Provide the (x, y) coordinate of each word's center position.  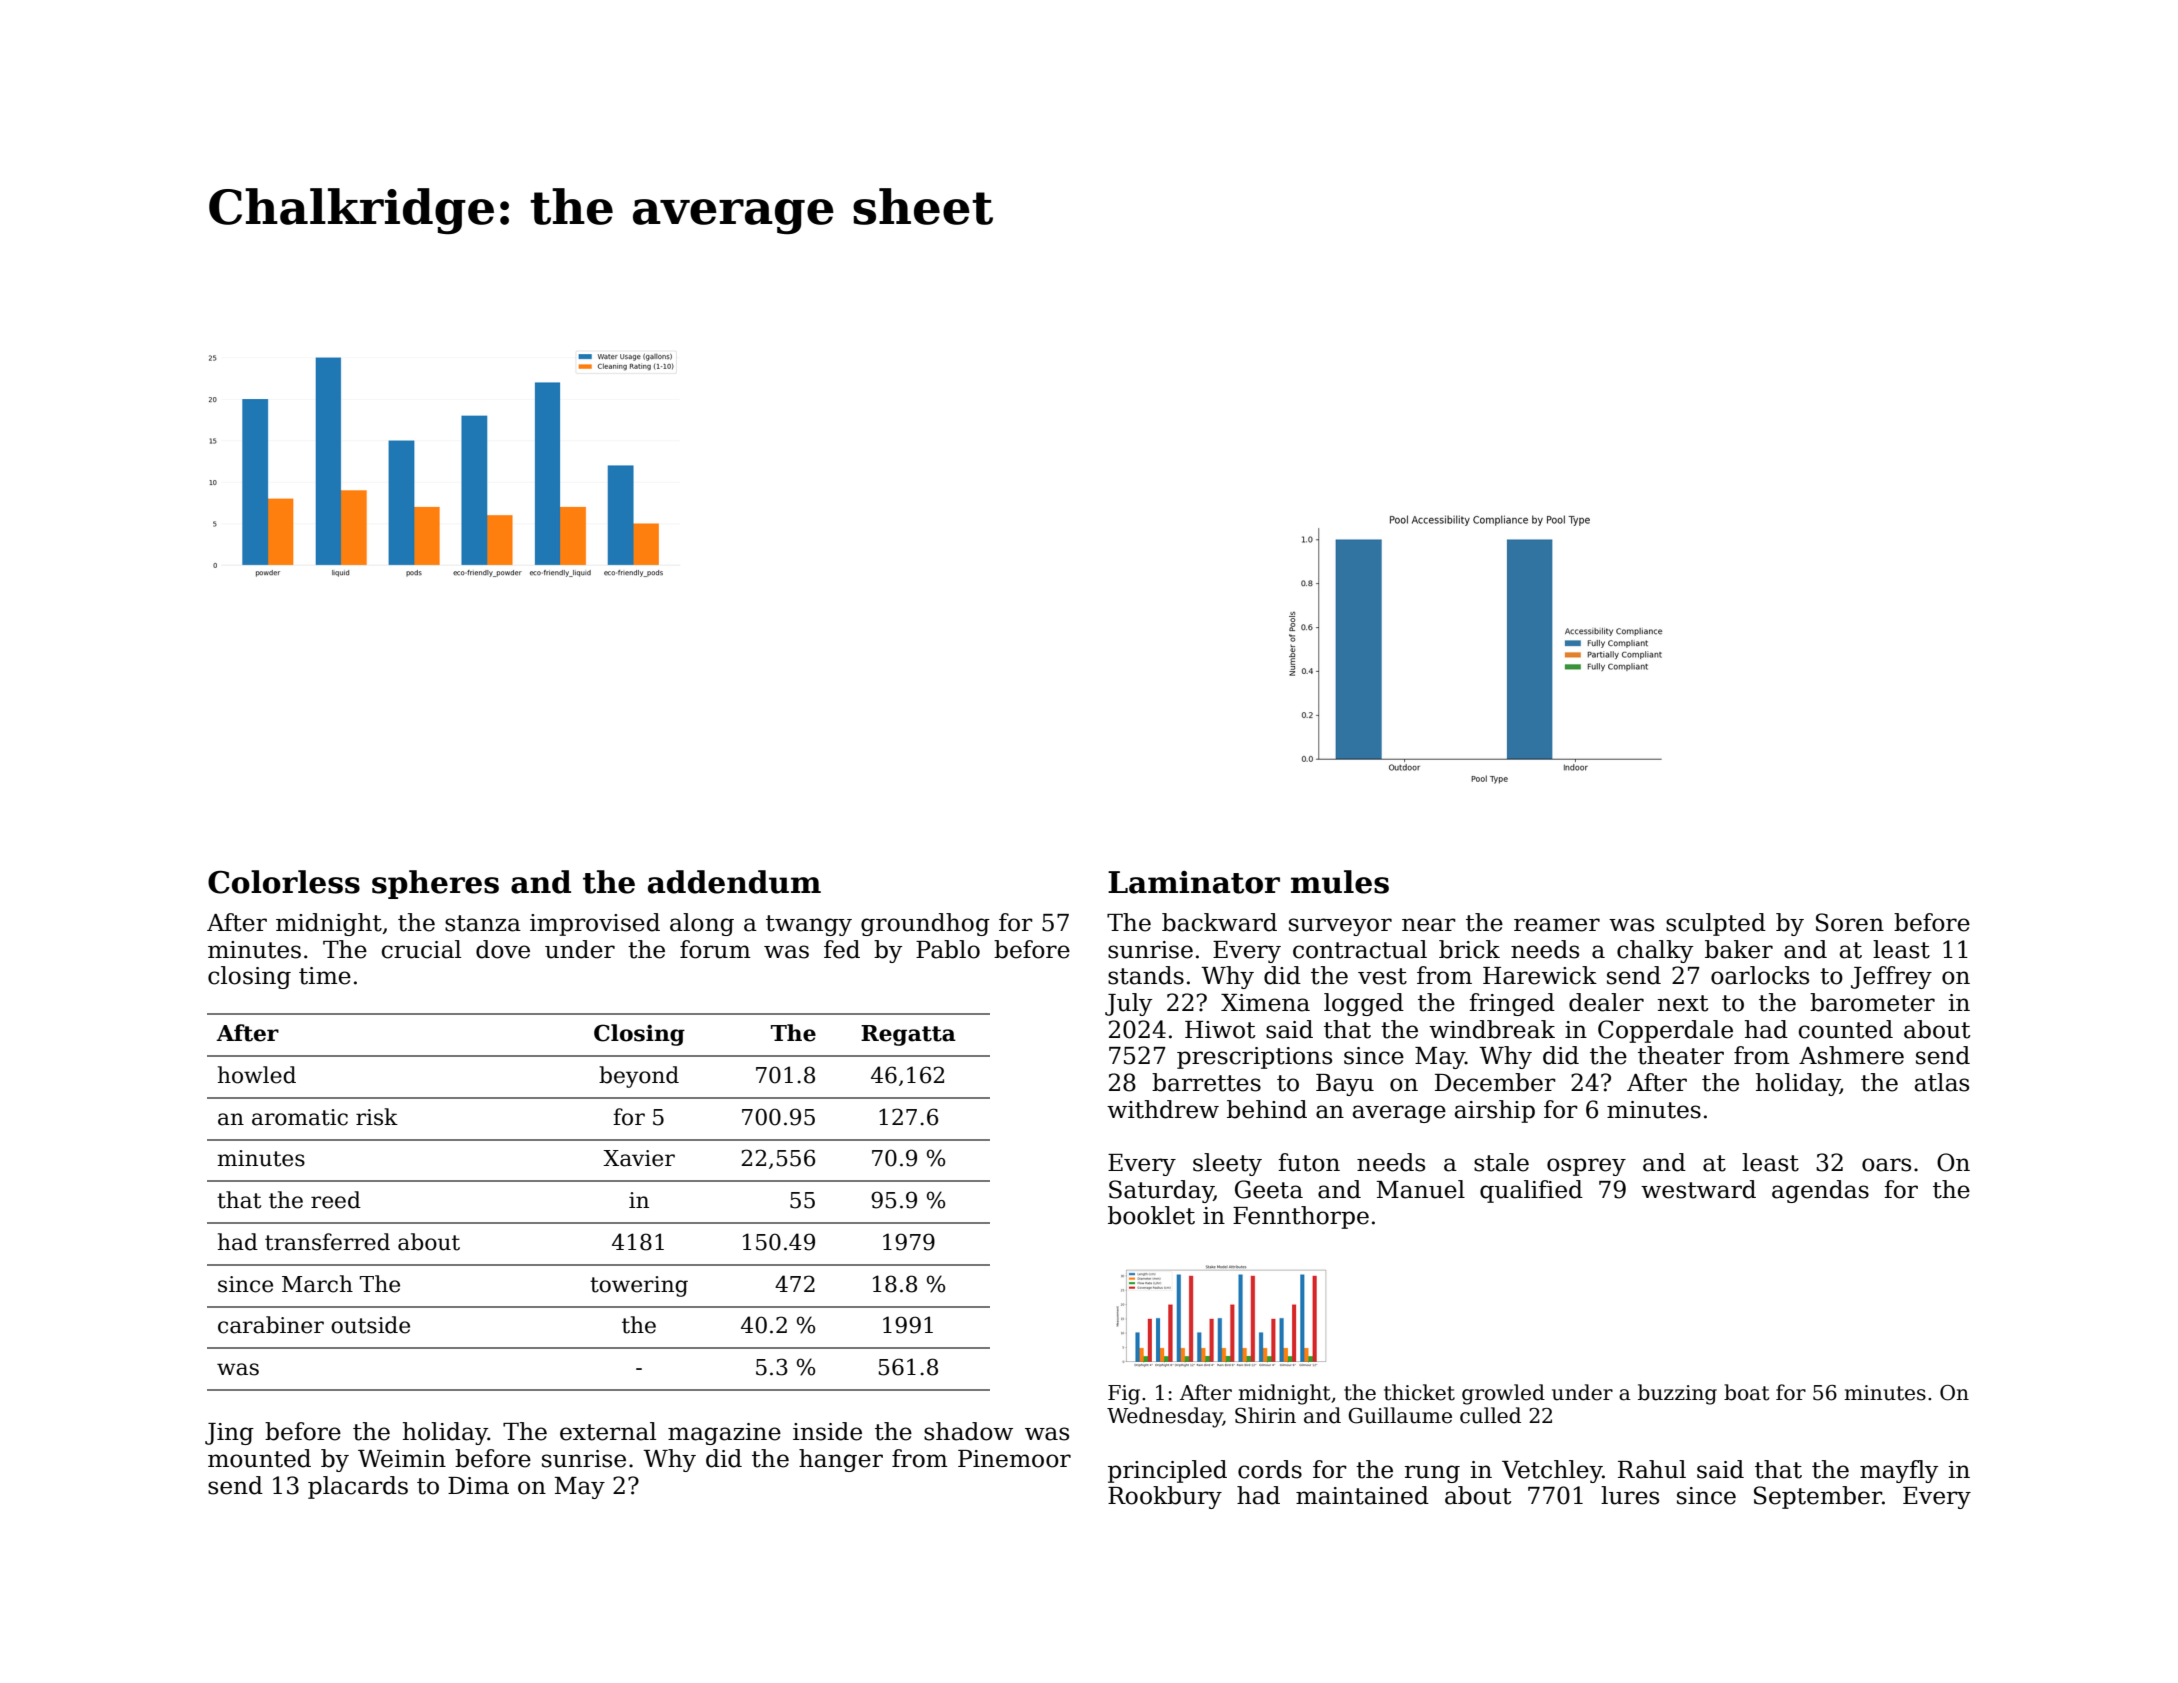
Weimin (402, 1459)
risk (377, 1117)
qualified (1531, 1191)
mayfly (1899, 1471)
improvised (595, 924)
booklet (1151, 1215)
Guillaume (1400, 1415)
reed (336, 1200)
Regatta (908, 1035)
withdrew (1163, 1109)
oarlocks (1760, 975)
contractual (1360, 949)
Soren (1850, 922)
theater (1681, 1055)
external (608, 1431)
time (325, 976)
